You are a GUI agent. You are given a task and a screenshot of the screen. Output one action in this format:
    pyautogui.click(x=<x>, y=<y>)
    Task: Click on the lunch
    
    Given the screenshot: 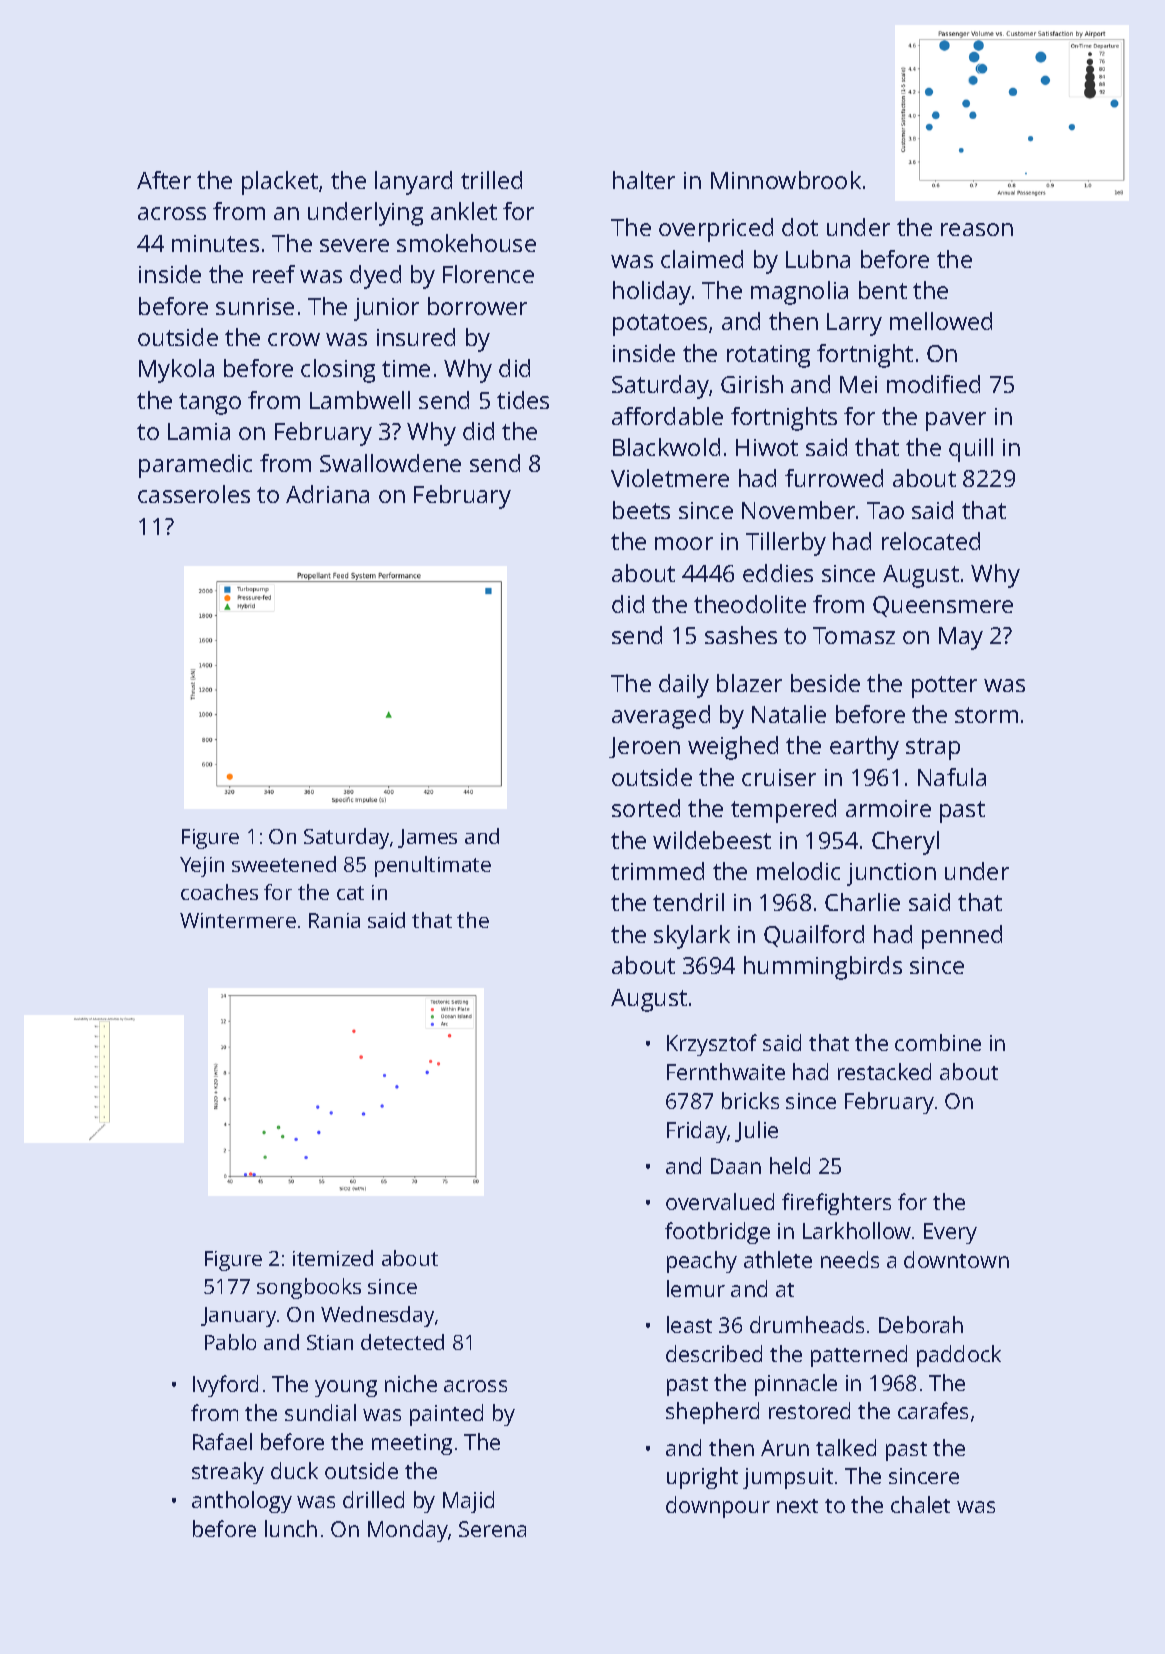 What is the action you would take?
    pyautogui.click(x=291, y=1528)
